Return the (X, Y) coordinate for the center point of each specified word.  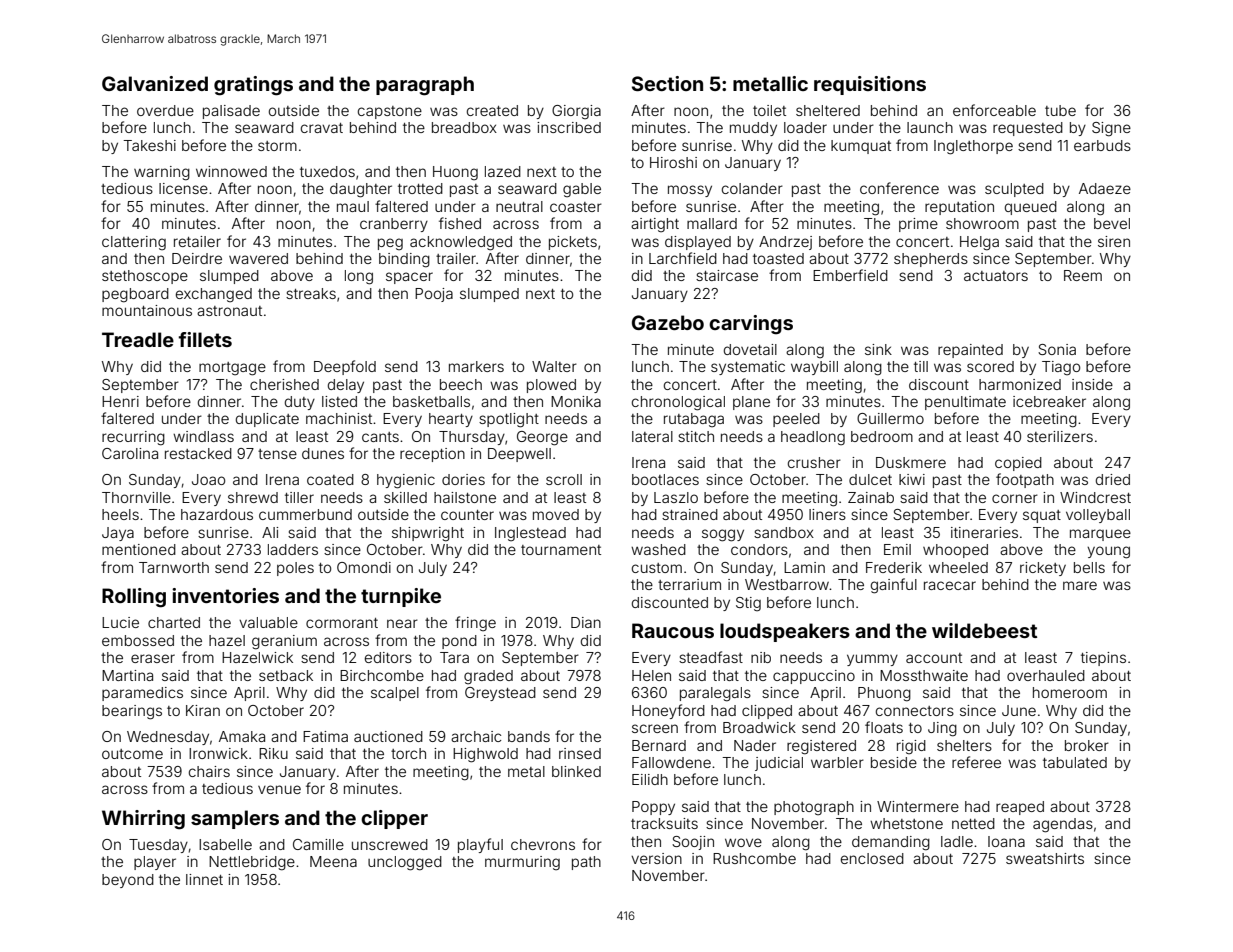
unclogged (405, 863)
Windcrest (1095, 497)
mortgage (232, 369)
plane (751, 403)
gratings (253, 86)
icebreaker (1049, 401)
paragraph (425, 86)
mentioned (139, 549)
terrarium (689, 584)
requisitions (870, 85)
